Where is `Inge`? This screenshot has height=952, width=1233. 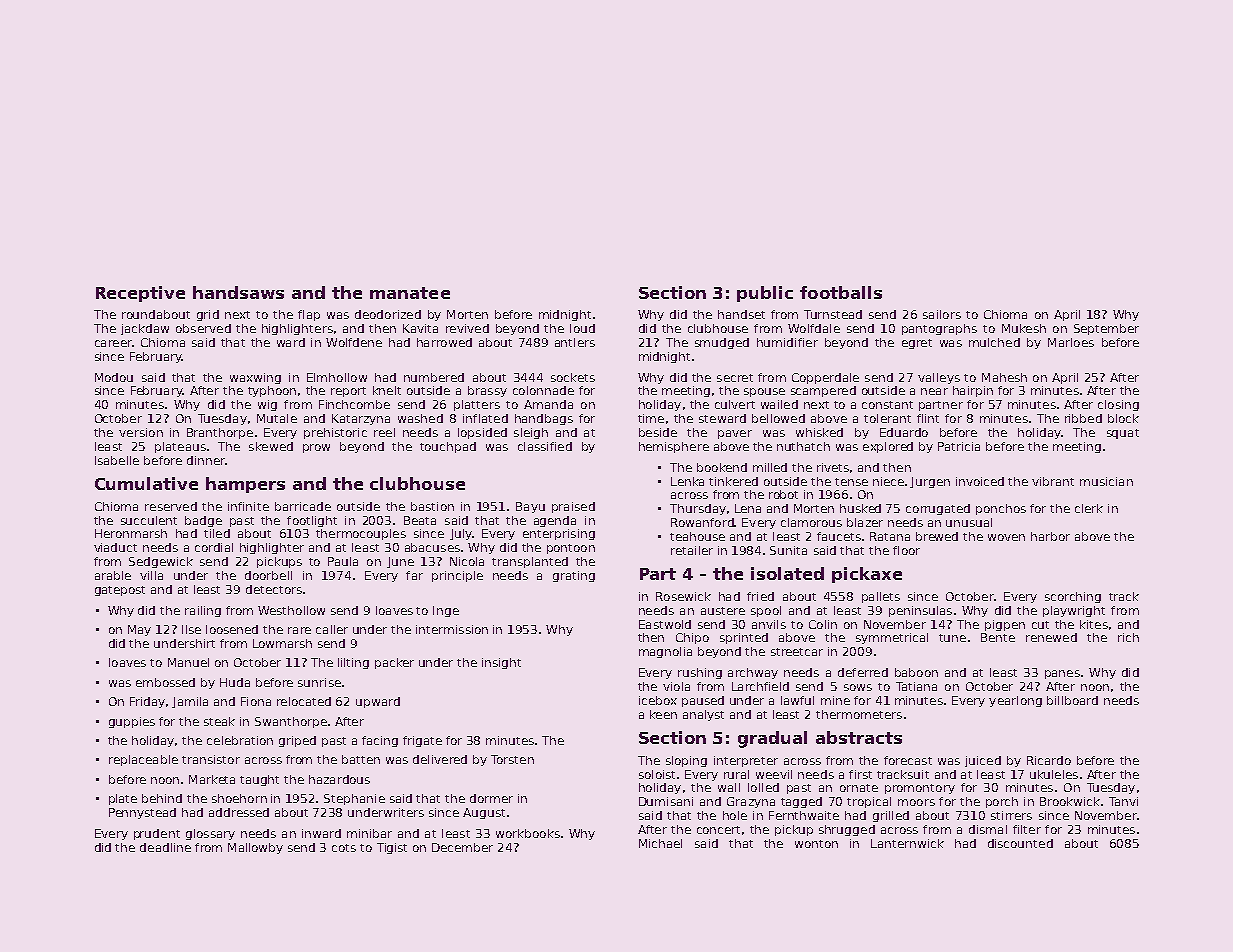 Inge is located at coordinates (446, 611).
